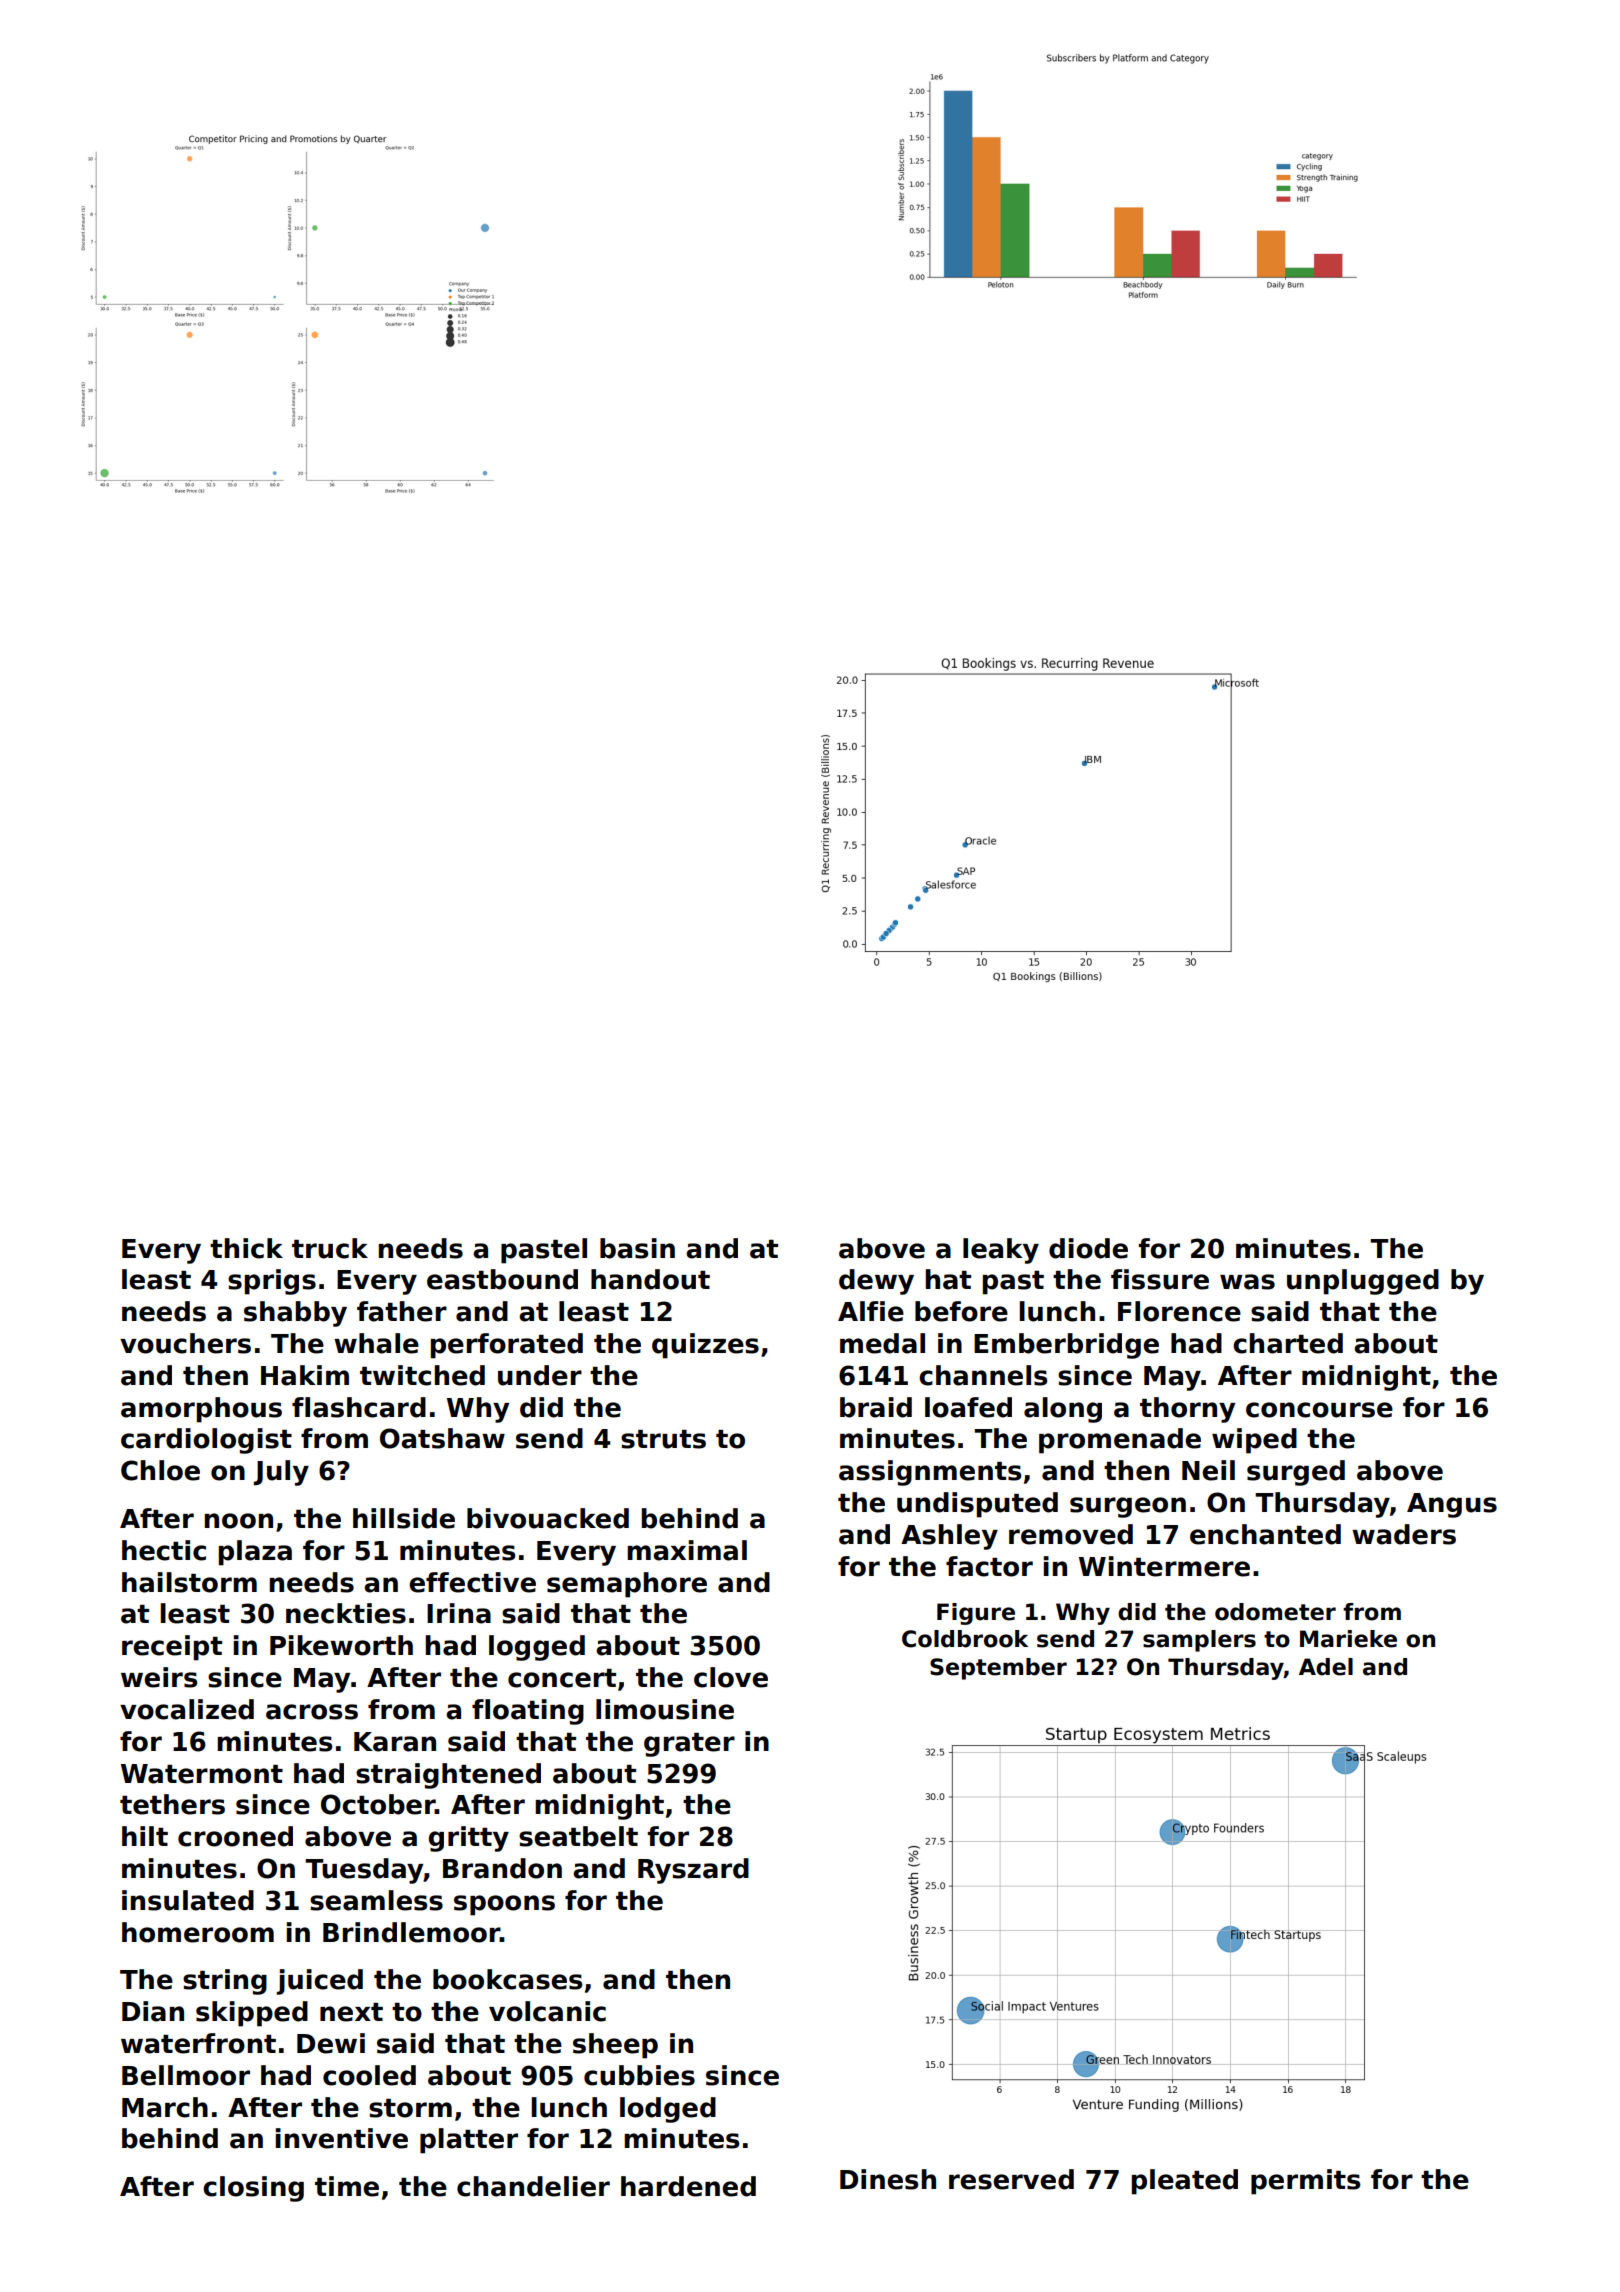 The image size is (1620, 2292). What do you see at coordinates (639, 2075) in the page?
I see `cubbies` at bounding box center [639, 2075].
